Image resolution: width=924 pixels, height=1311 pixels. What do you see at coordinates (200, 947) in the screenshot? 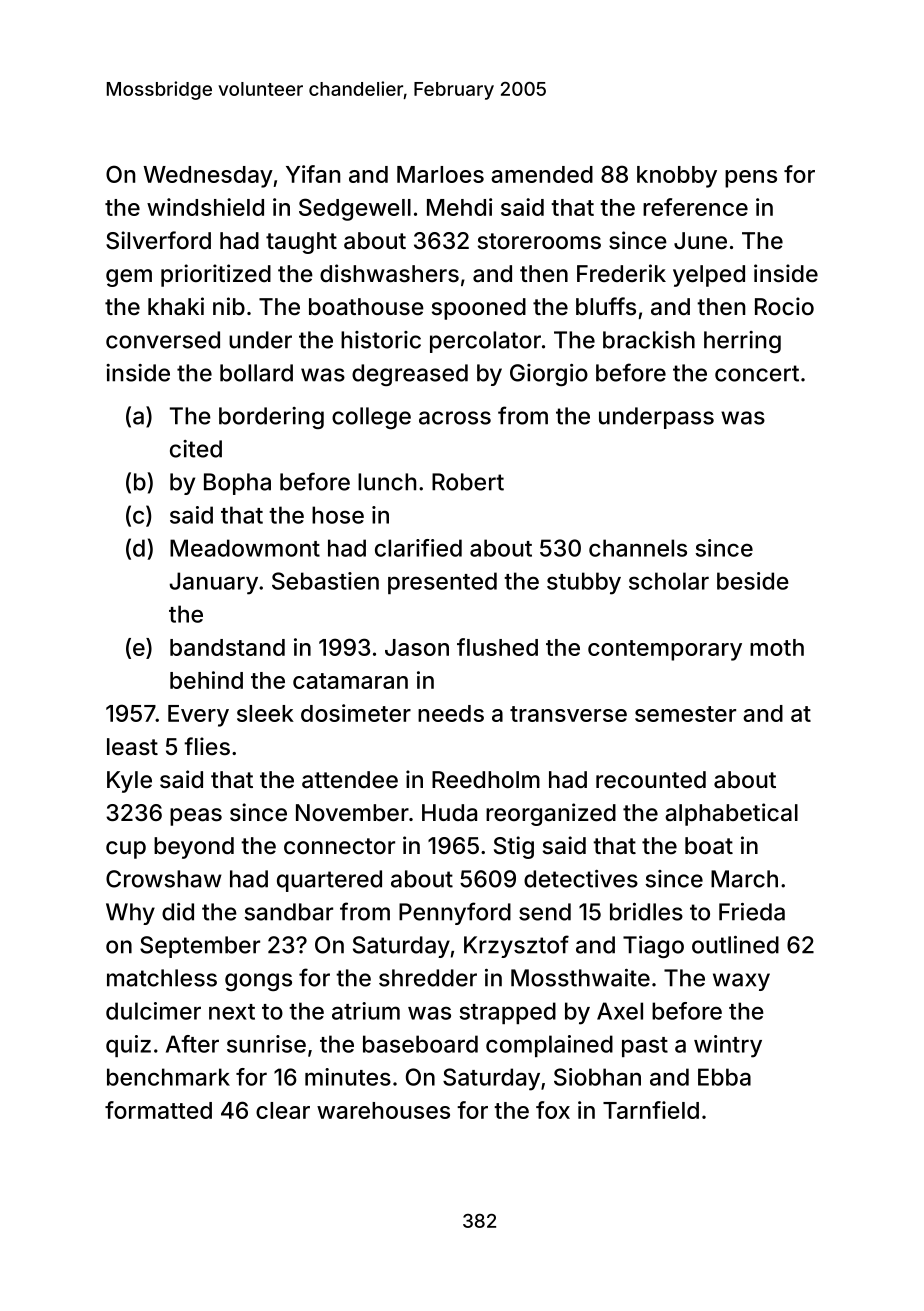
I see `September` at bounding box center [200, 947].
